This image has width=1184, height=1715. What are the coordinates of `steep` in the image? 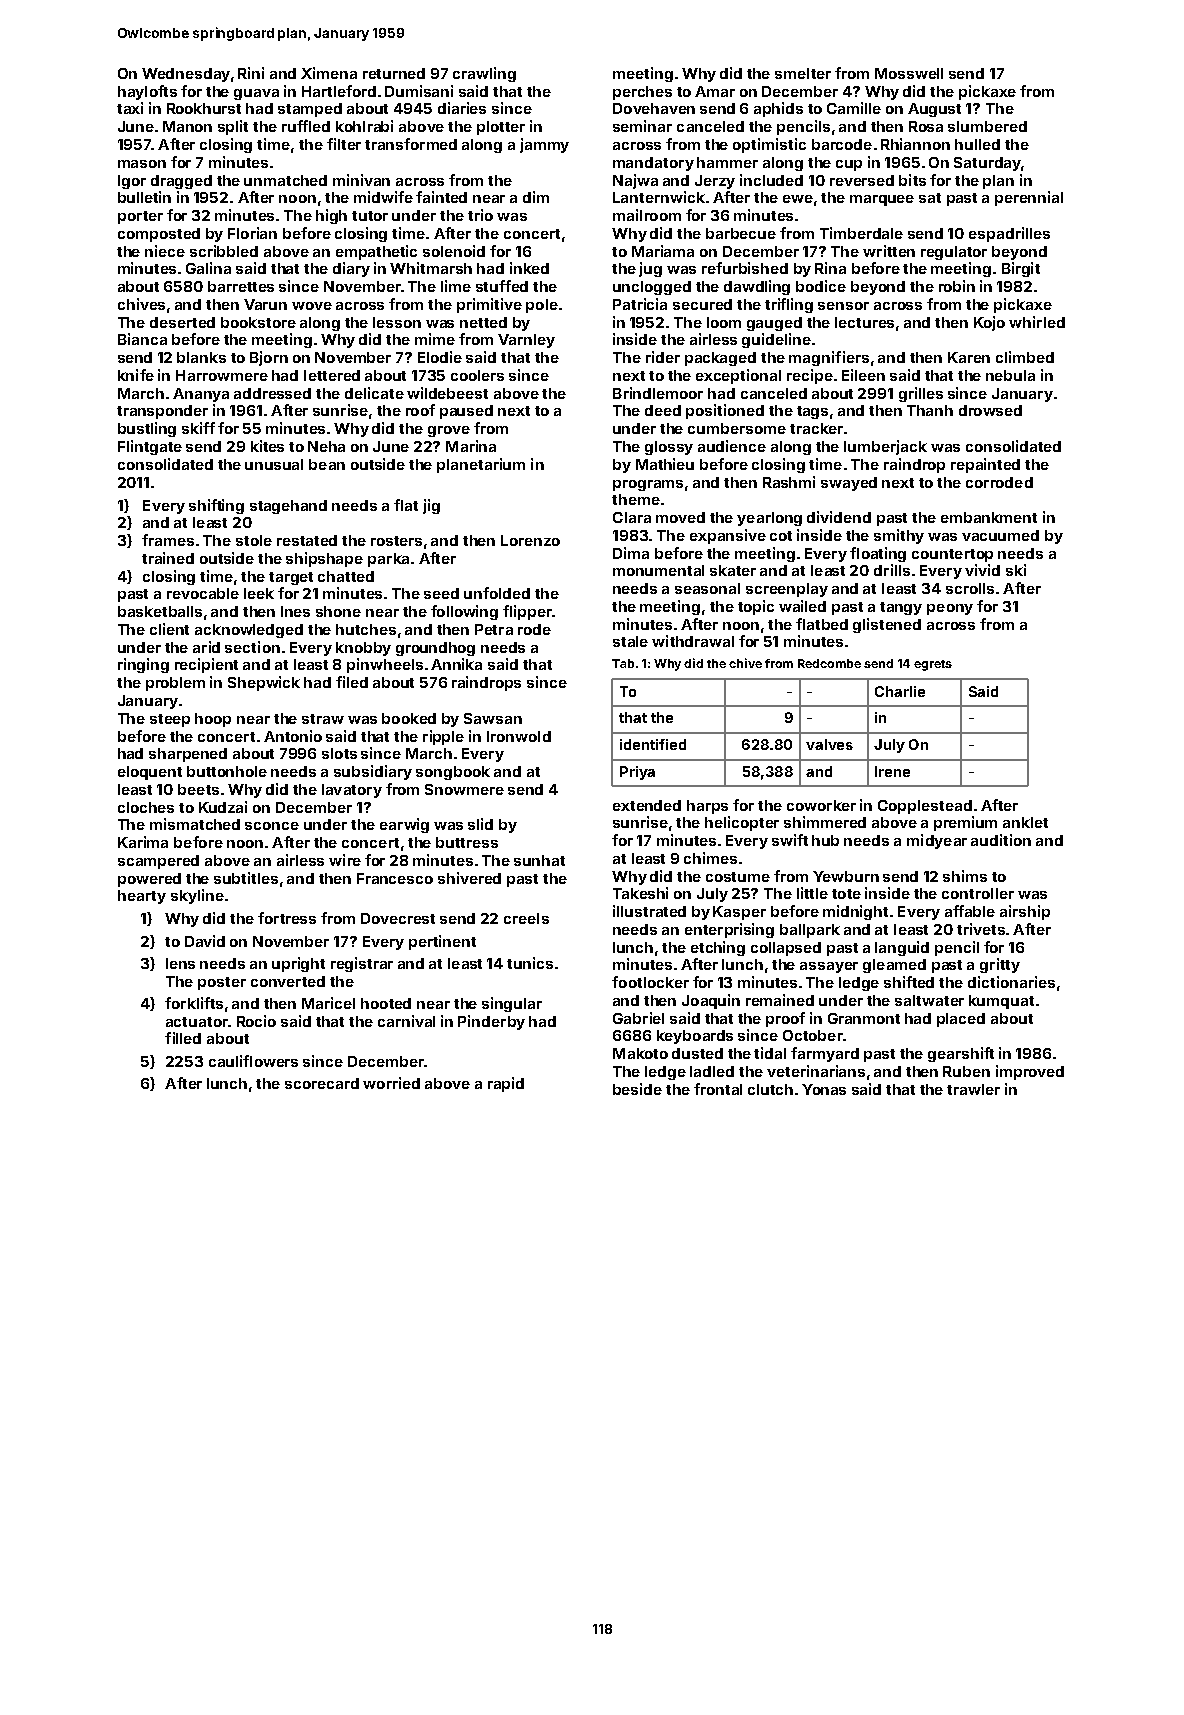 It's located at (170, 720).
